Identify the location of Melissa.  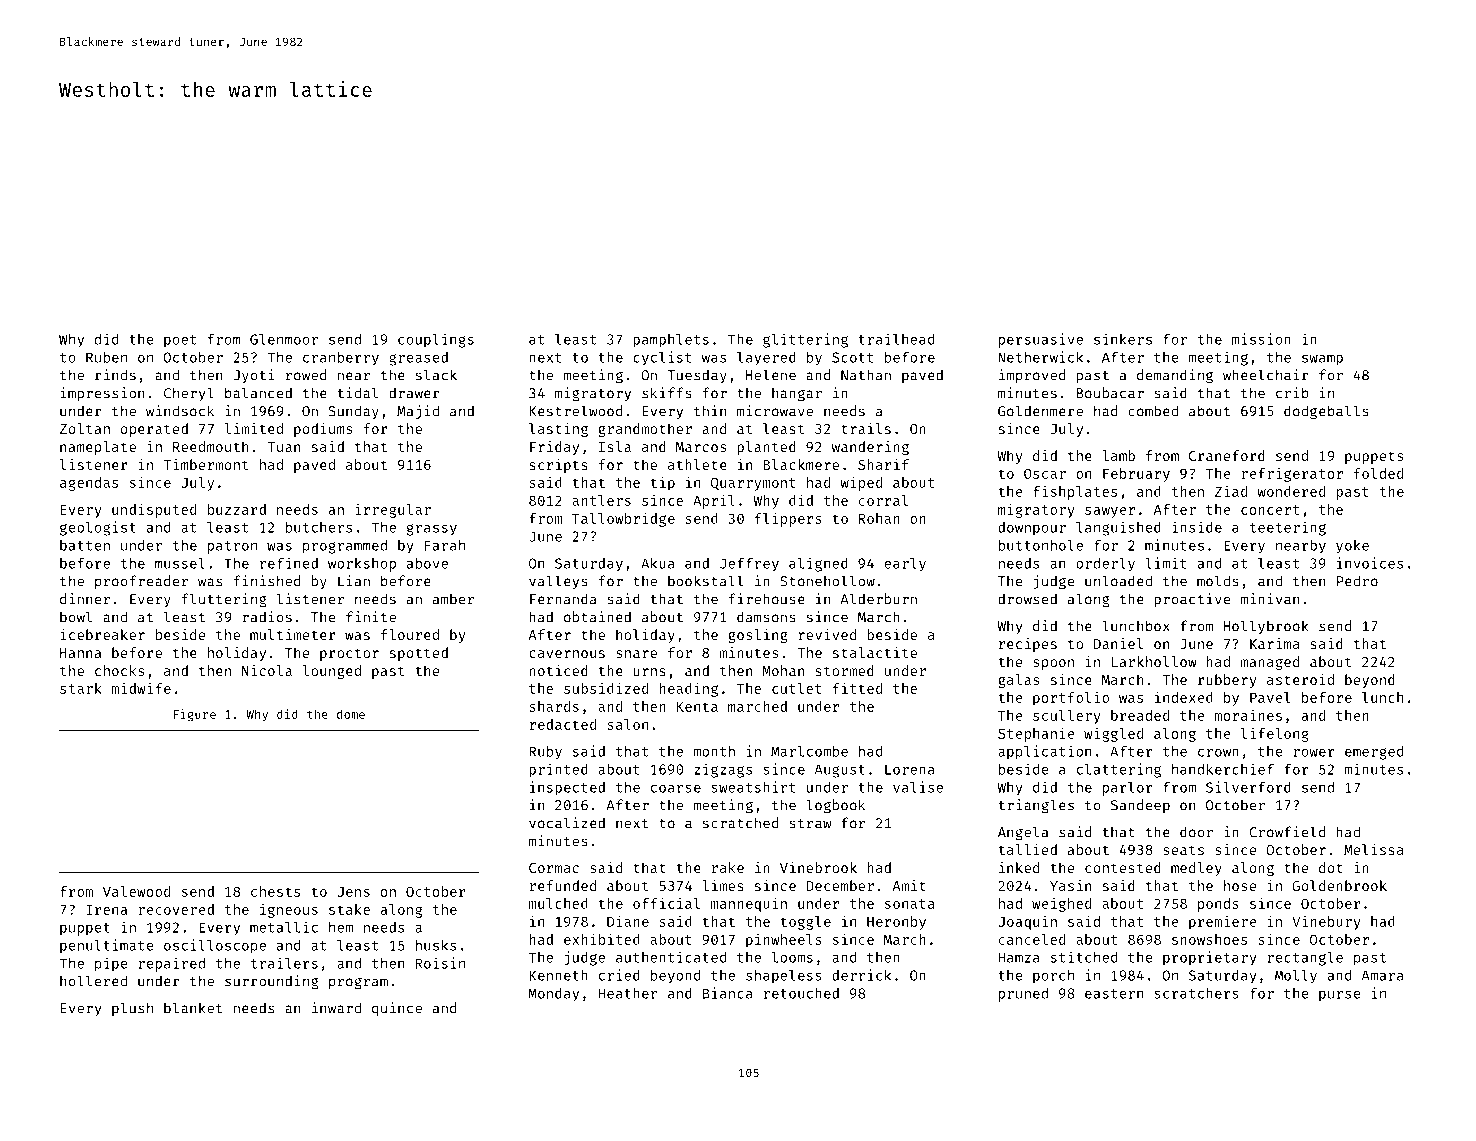
(1374, 849).
